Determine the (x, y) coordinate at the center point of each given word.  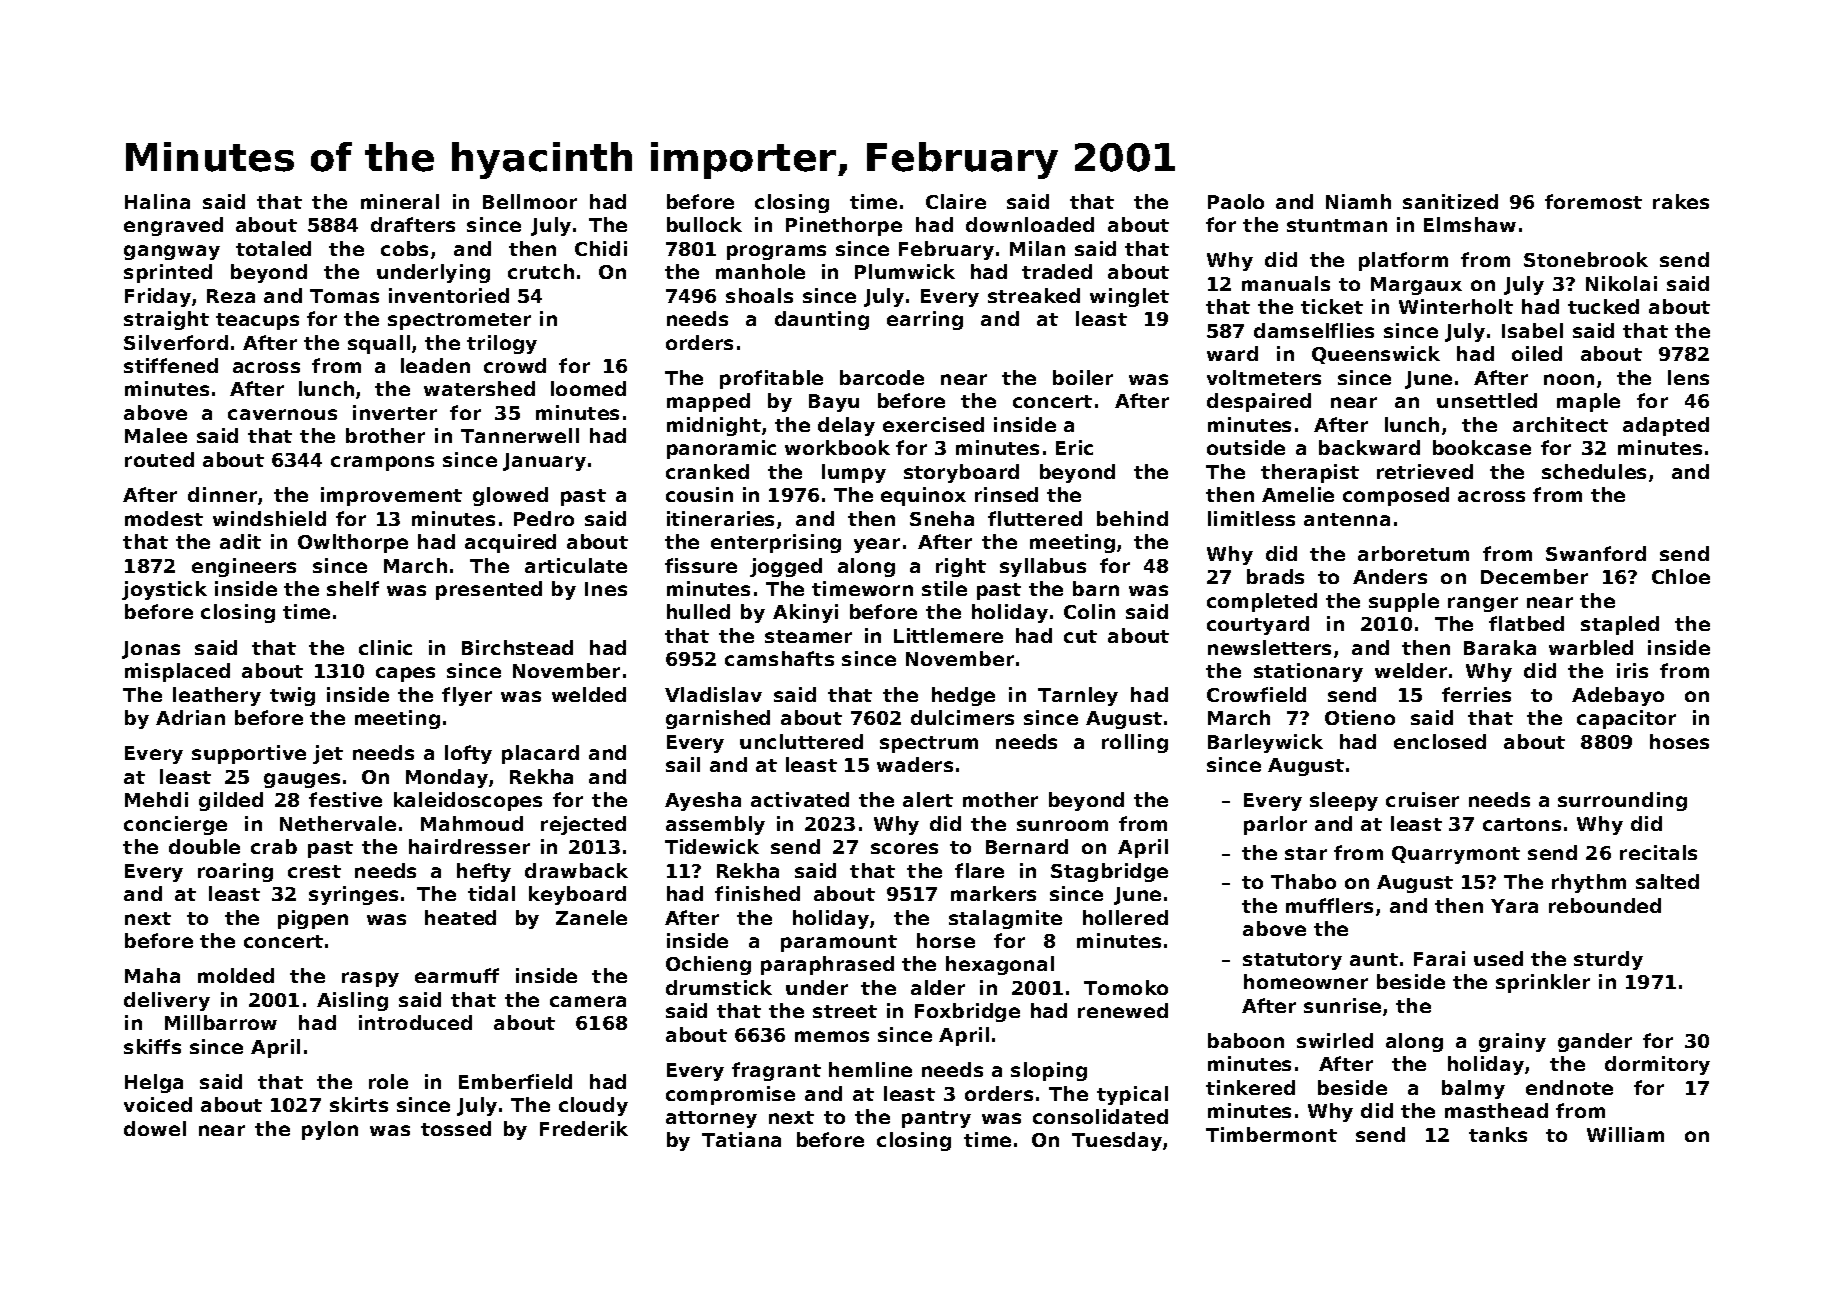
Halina (157, 201)
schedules (1594, 471)
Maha (152, 975)
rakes (1681, 201)
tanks (1498, 1134)
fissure (701, 565)
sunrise (1342, 1005)
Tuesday (1117, 1141)
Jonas (151, 650)
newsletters (1269, 647)
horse (946, 940)
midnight (714, 426)
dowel (155, 1128)
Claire (956, 201)
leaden (435, 365)
